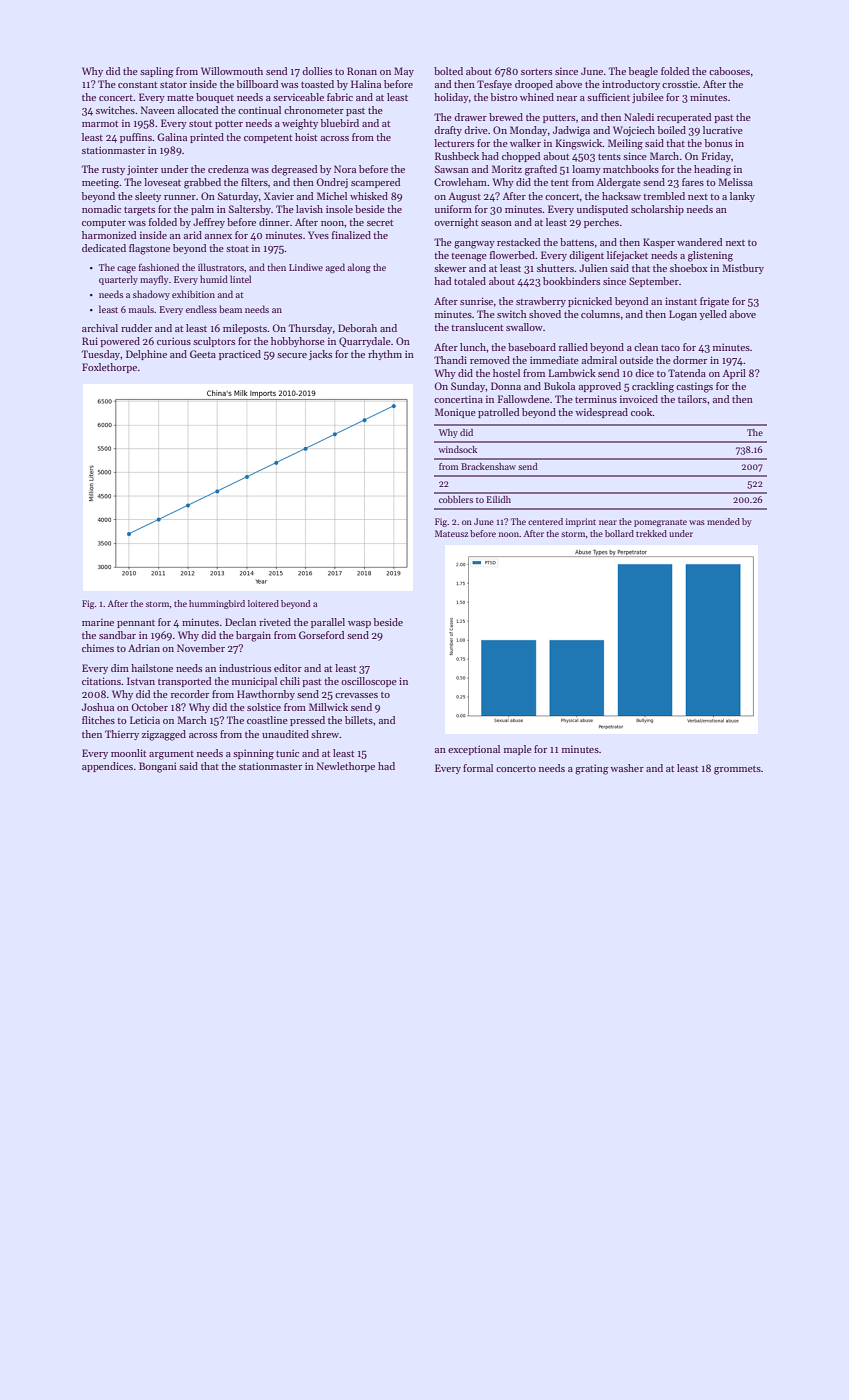 Image resolution: width=849 pixels, height=1400 pixels. What do you see at coordinates (359, 624) in the screenshot?
I see `wasp` at bounding box center [359, 624].
